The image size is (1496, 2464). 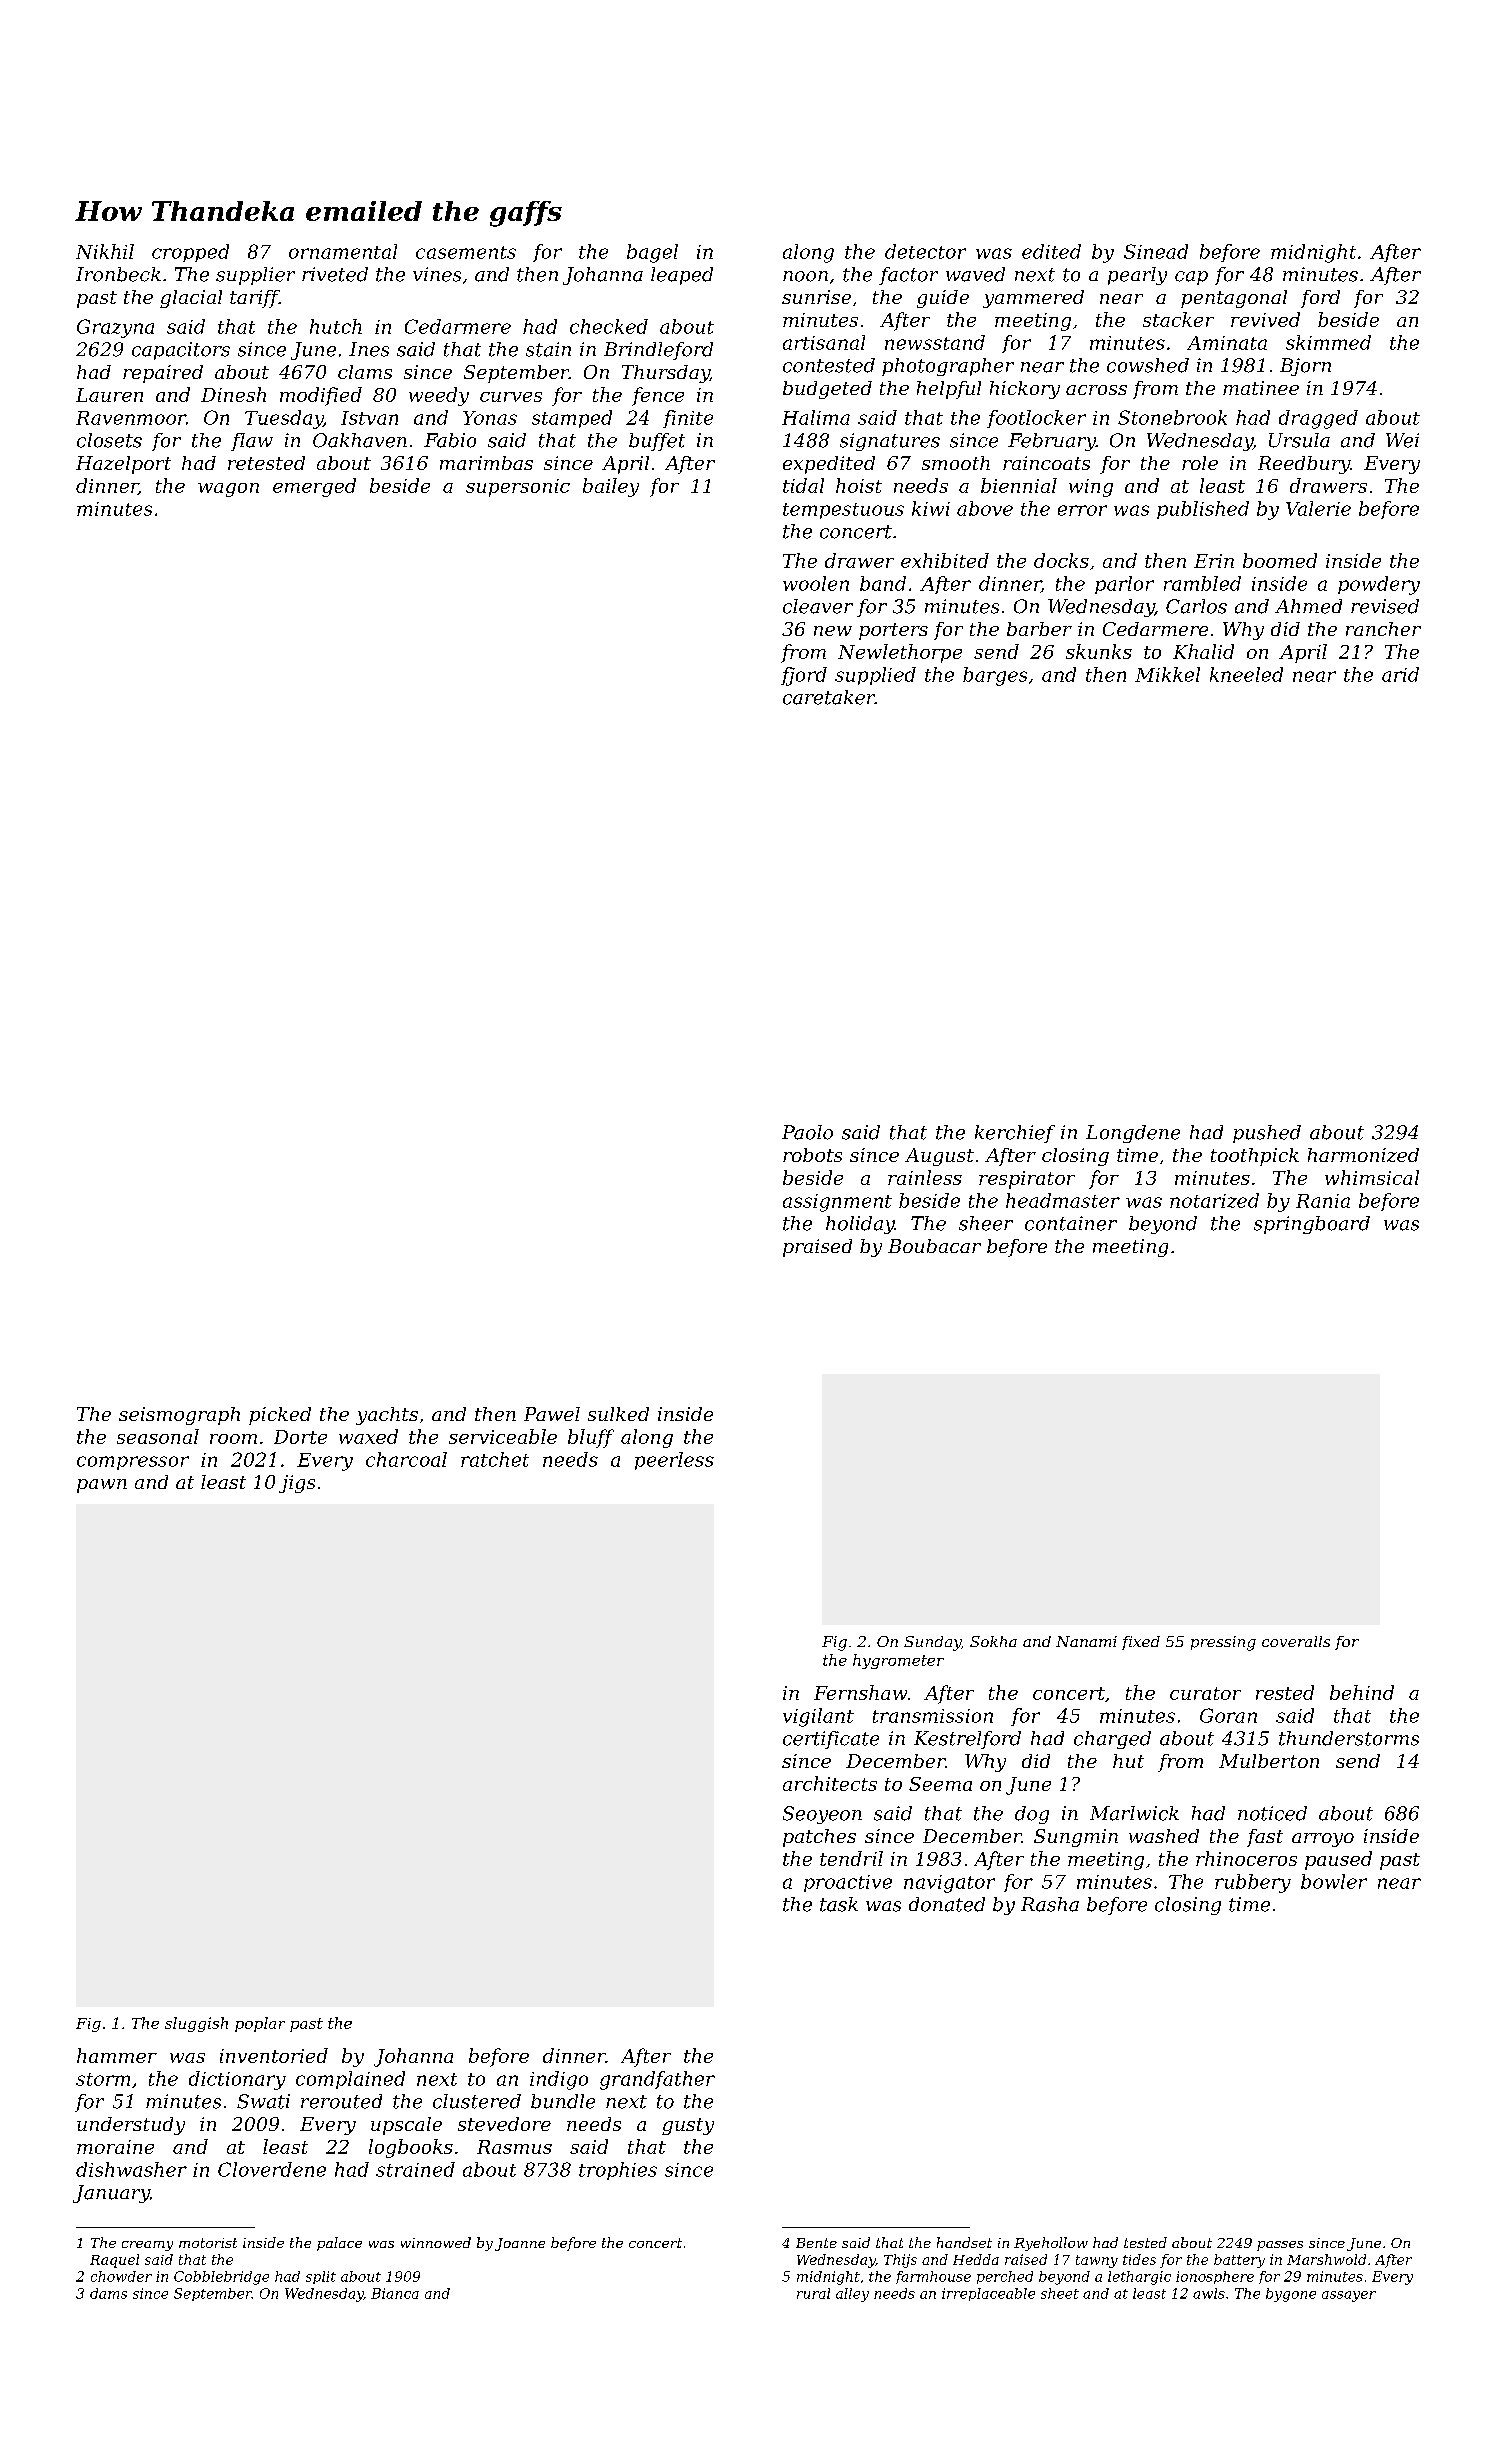 What do you see at coordinates (297, 1484) in the page?
I see `jigs` at bounding box center [297, 1484].
